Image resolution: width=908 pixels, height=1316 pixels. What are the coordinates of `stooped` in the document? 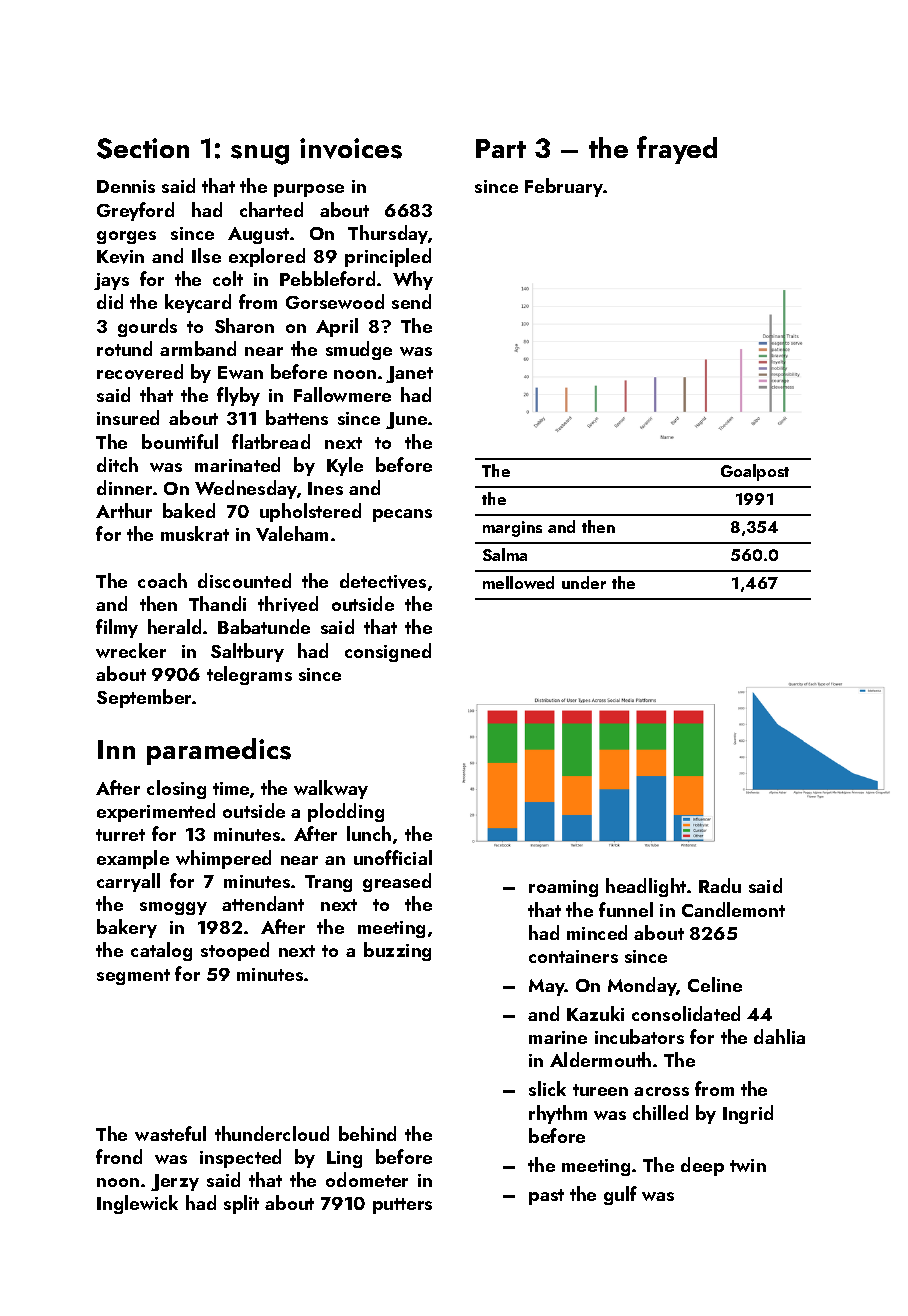 It's located at (235, 951).
